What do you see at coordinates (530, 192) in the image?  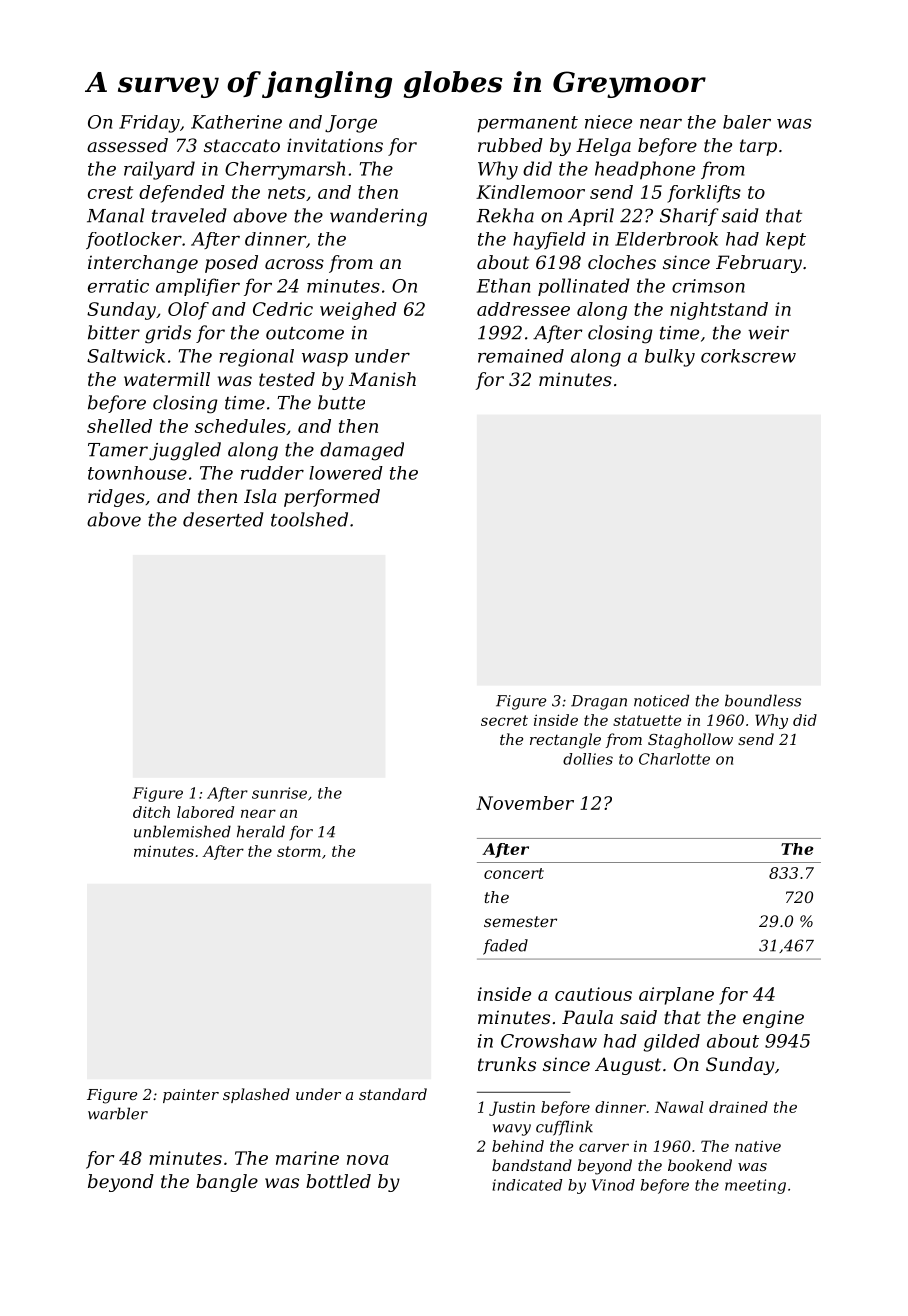 I see `Kindlemoor` at bounding box center [530, 192].
